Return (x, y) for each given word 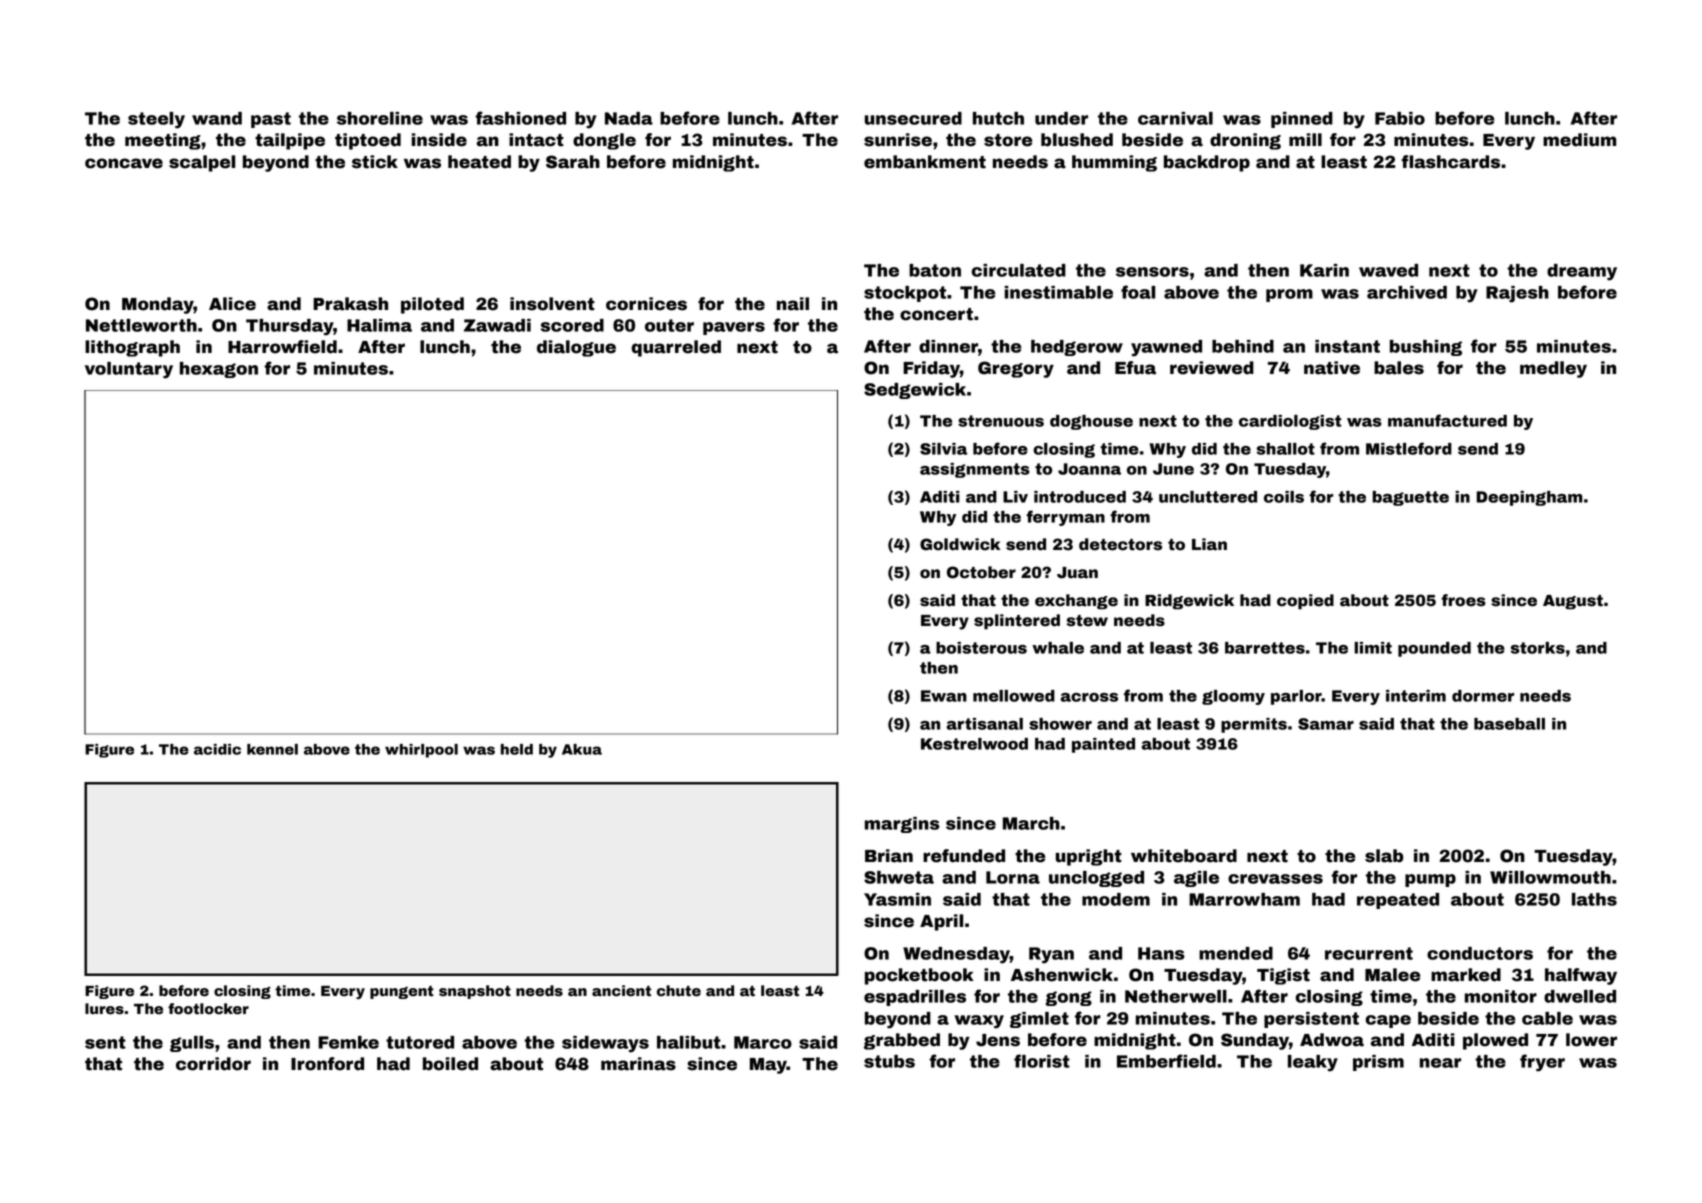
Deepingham (1530, 498)
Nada (629, 118)
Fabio (1400, 118)
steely (156, 120)
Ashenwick (1062, 975)
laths (1594, 899)
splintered (1017, 622)
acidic (217, 749)
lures (104, 1009)
